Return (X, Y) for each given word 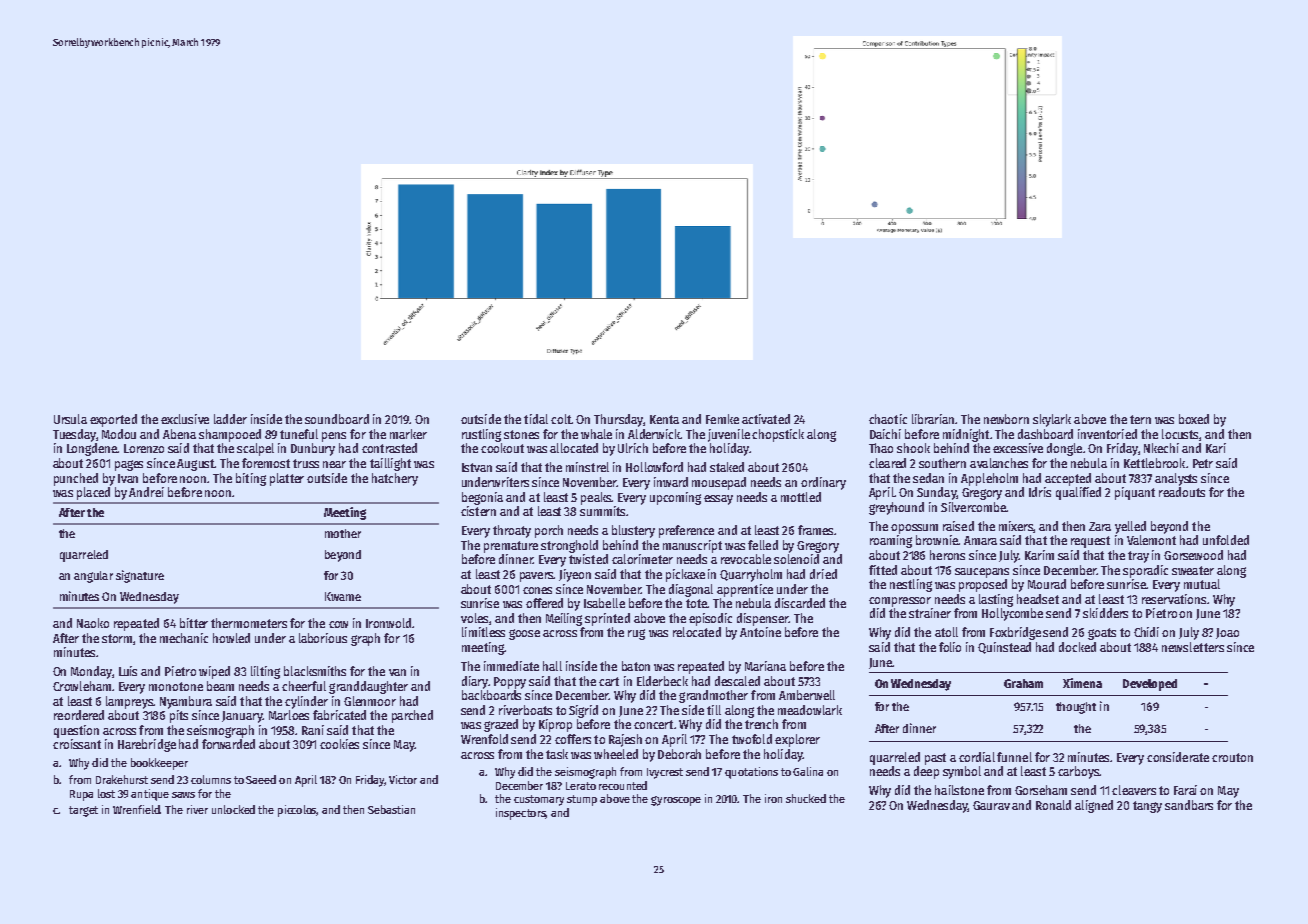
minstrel (587, 467)
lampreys (129, 702)
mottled (801, 497)
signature (140, 576)
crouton (1232, 757)
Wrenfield (136, 809)
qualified (1078, 493)
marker (408, 434)
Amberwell (807, 695)
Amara (980, 540)
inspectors (521, 814)
